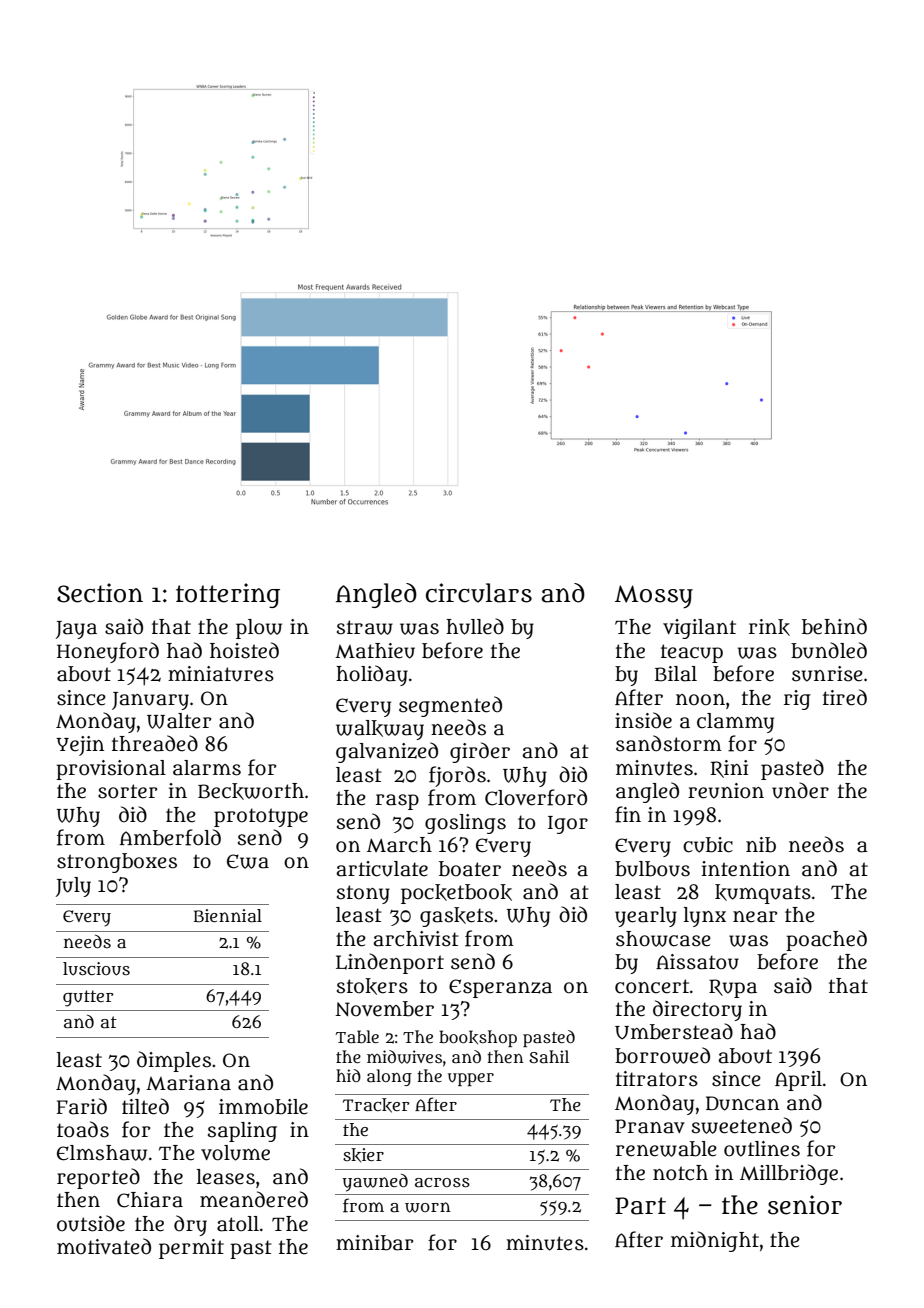  I want to click on worn, so click(428, 1207).
